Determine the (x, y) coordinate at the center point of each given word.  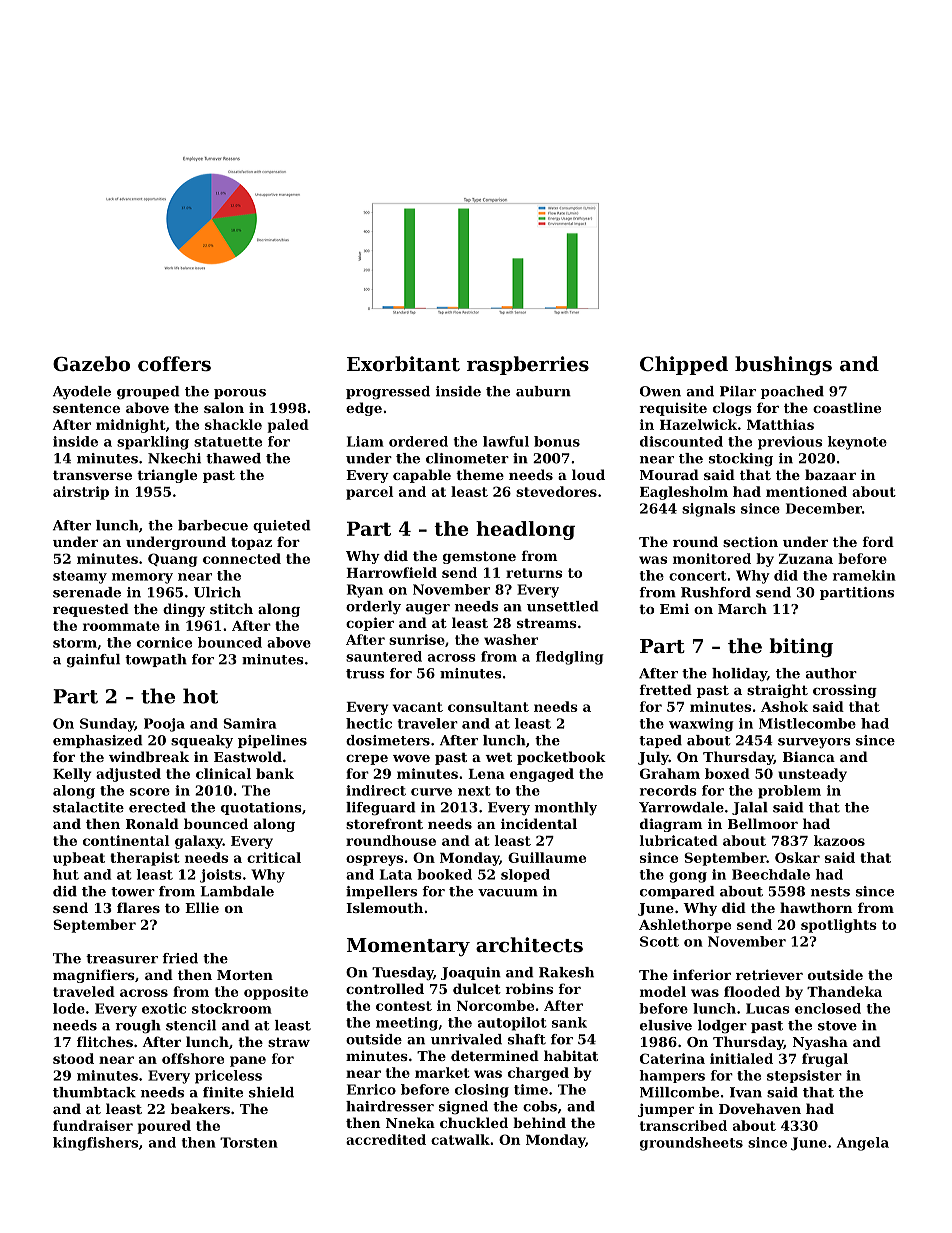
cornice (164, 642)
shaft (527, 1039)
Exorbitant (403, 364)
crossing (845, 691)
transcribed (683, 1125)
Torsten (249, 1142)
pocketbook (561, 758)
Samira (250, 723)
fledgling (570, 658)
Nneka (410, 1122)
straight (777, 691)
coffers (174, 363)
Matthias (780, 424)
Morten (245, 975)
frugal (825, 1060)
